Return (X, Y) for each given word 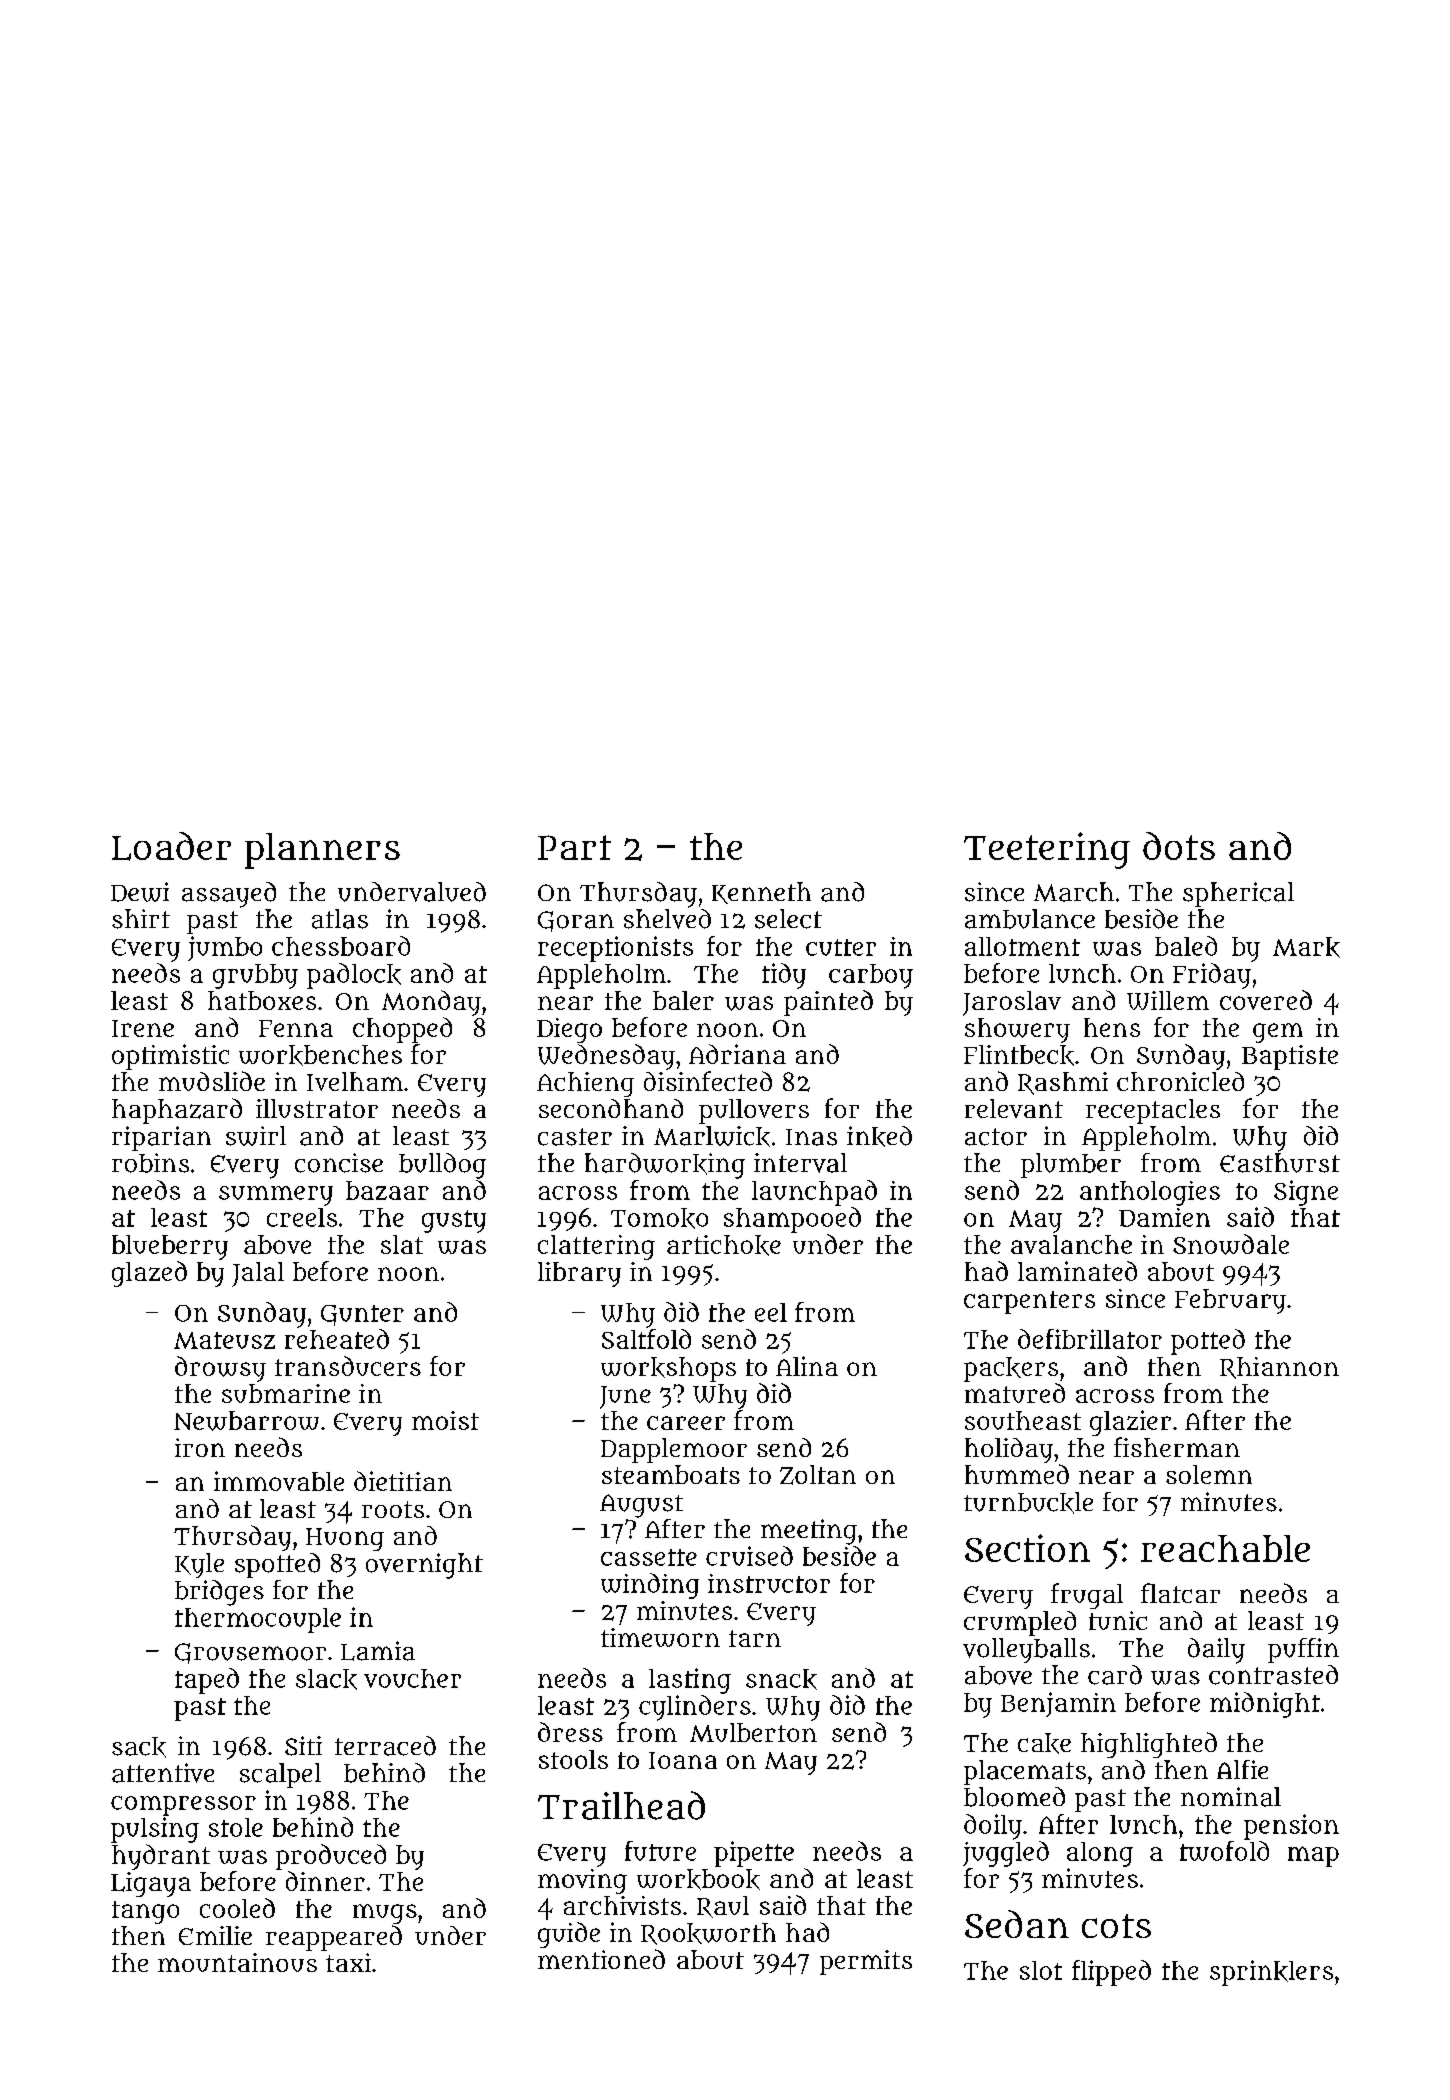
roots (393, 1509)
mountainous (237, 1962)
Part (574, 847)
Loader (171, 846)
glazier (1130, 1423)
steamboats (671, 1474)
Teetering (1047, 850)
